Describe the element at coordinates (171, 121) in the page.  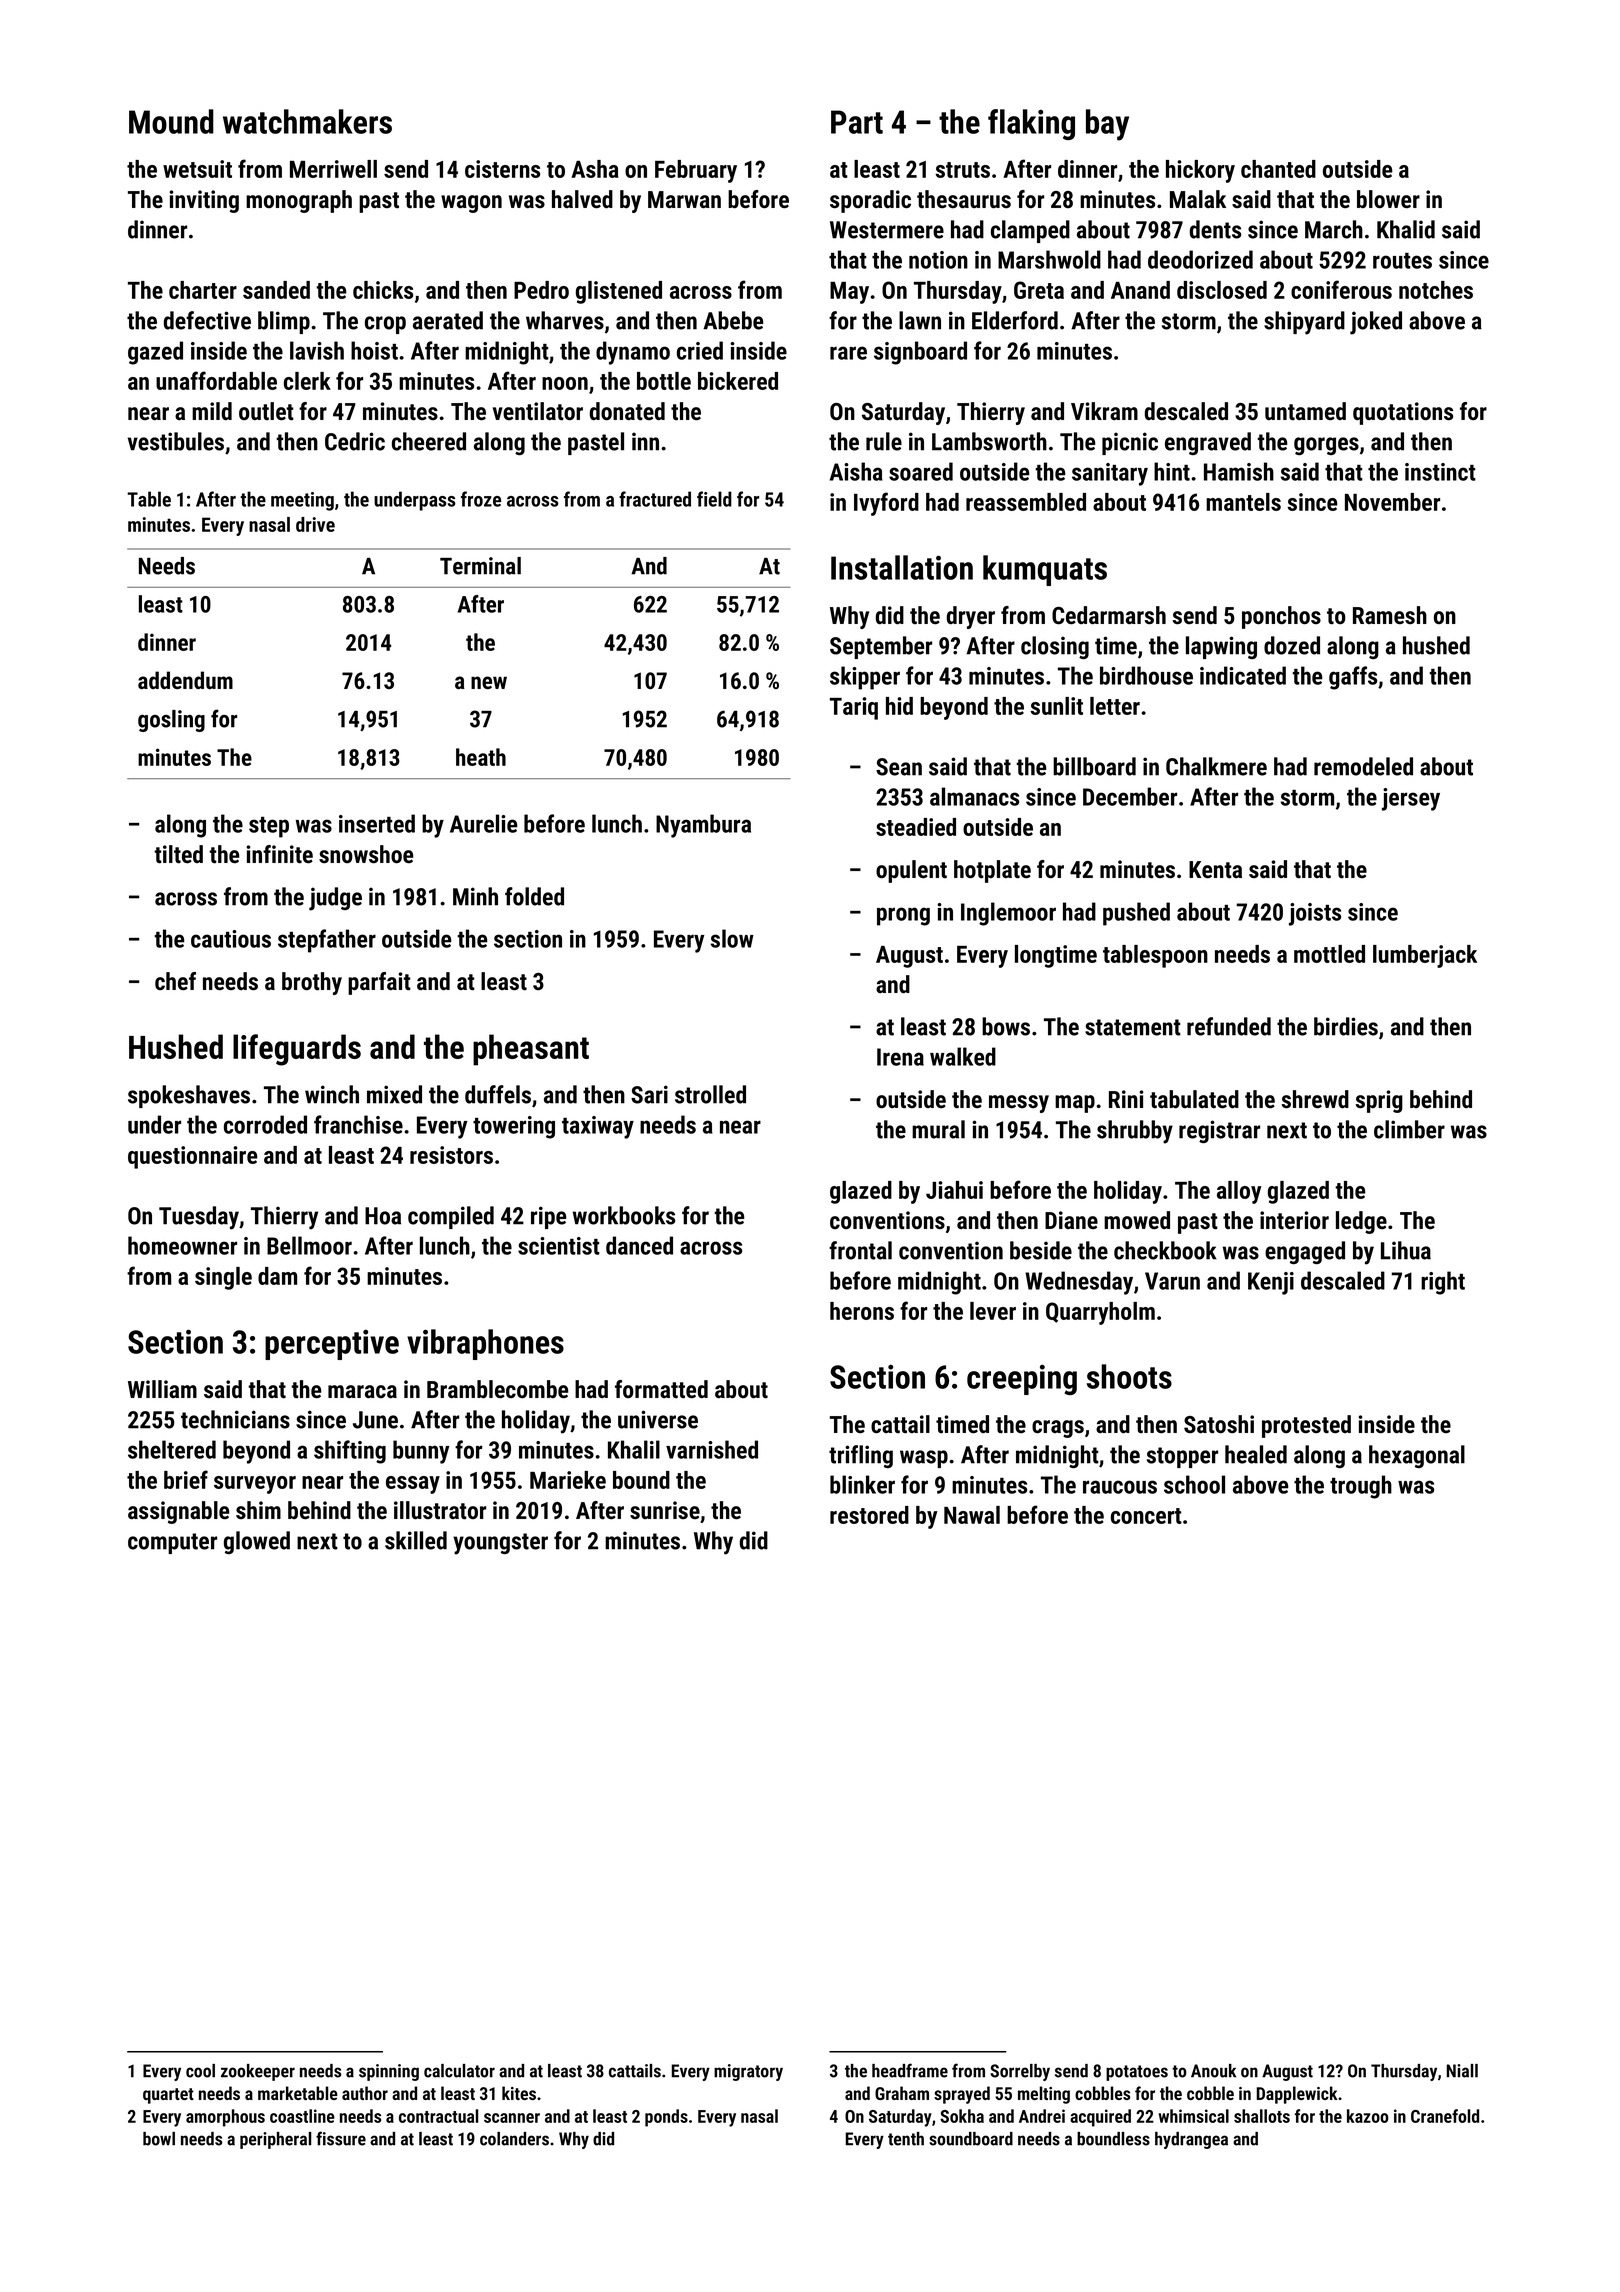
I see `Mound` at that location.
